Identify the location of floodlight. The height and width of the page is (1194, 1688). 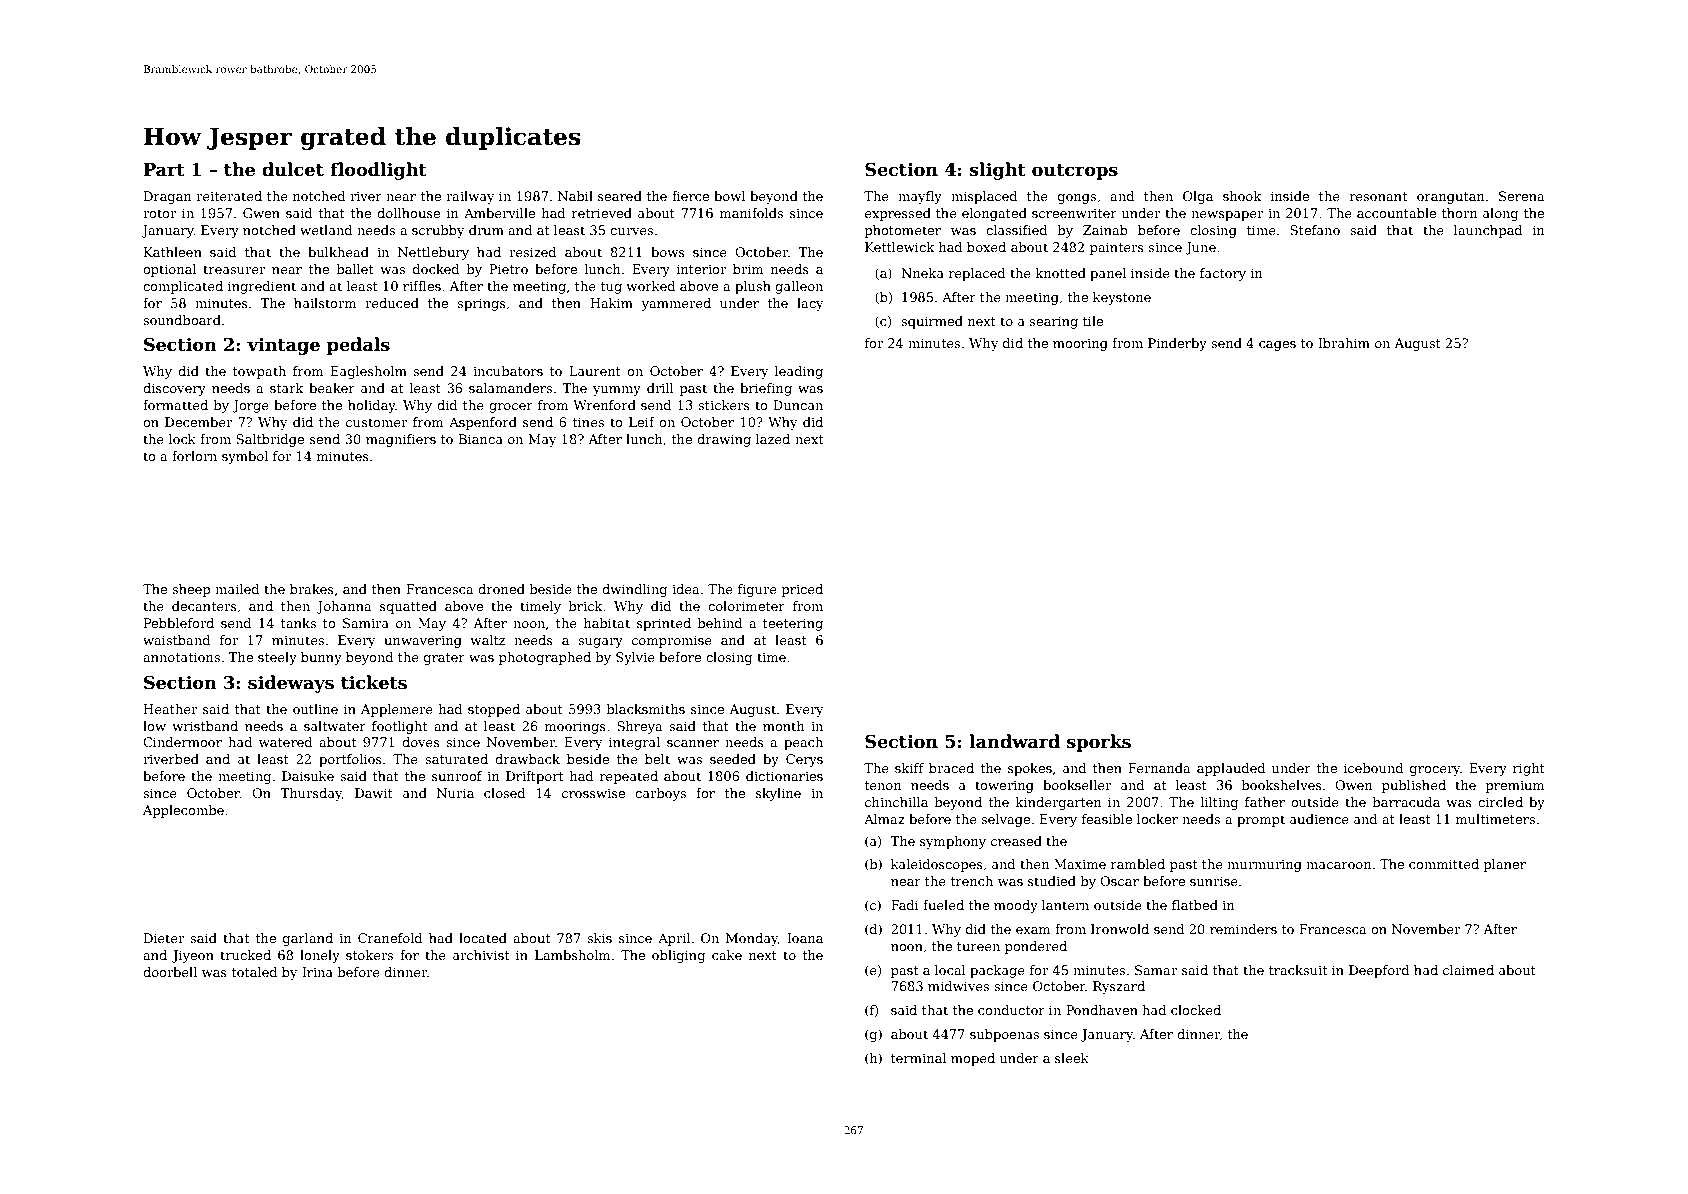
(378, 171).
